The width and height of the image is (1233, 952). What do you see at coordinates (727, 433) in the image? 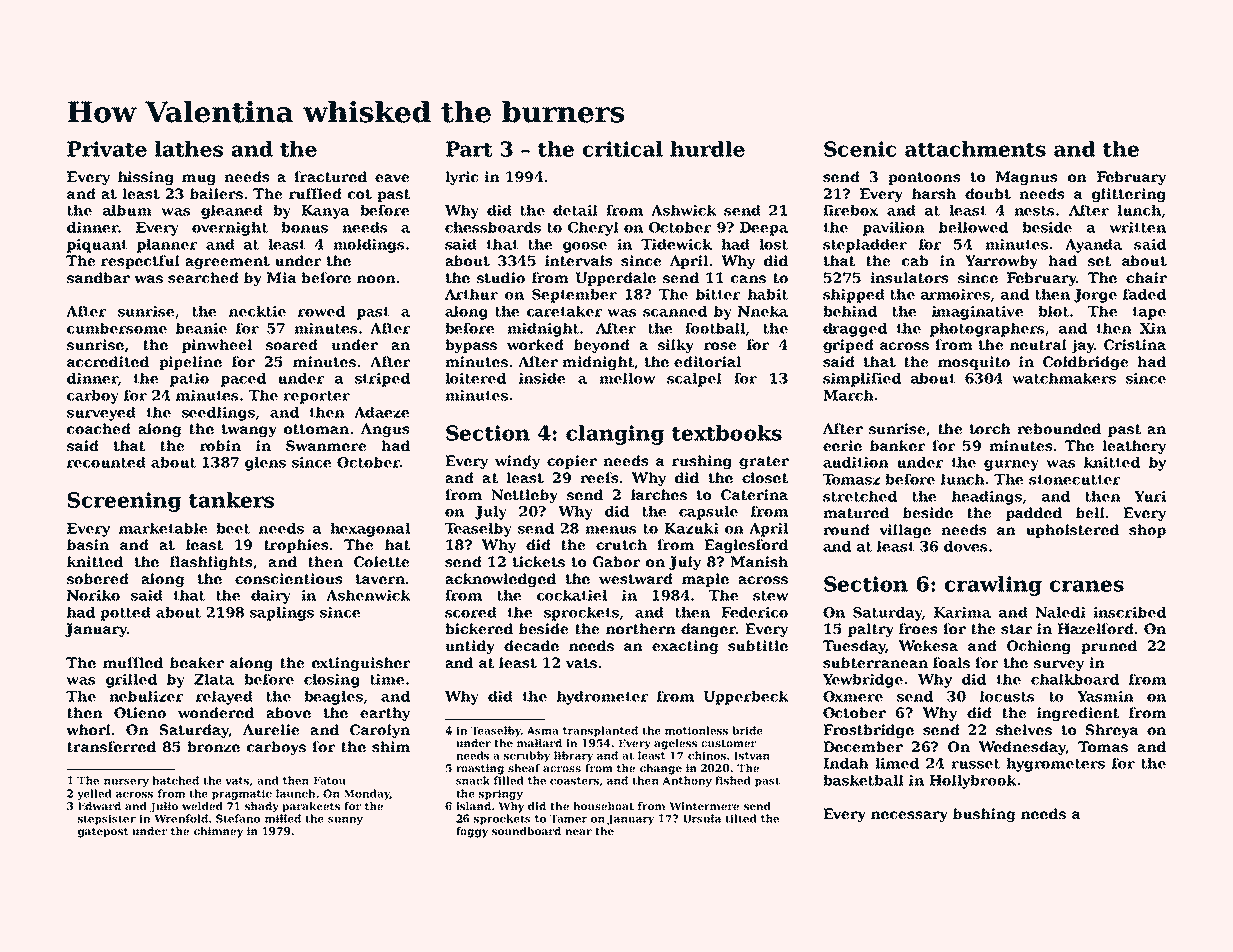
I see `textbooks` at bounding box center [727, 433].
